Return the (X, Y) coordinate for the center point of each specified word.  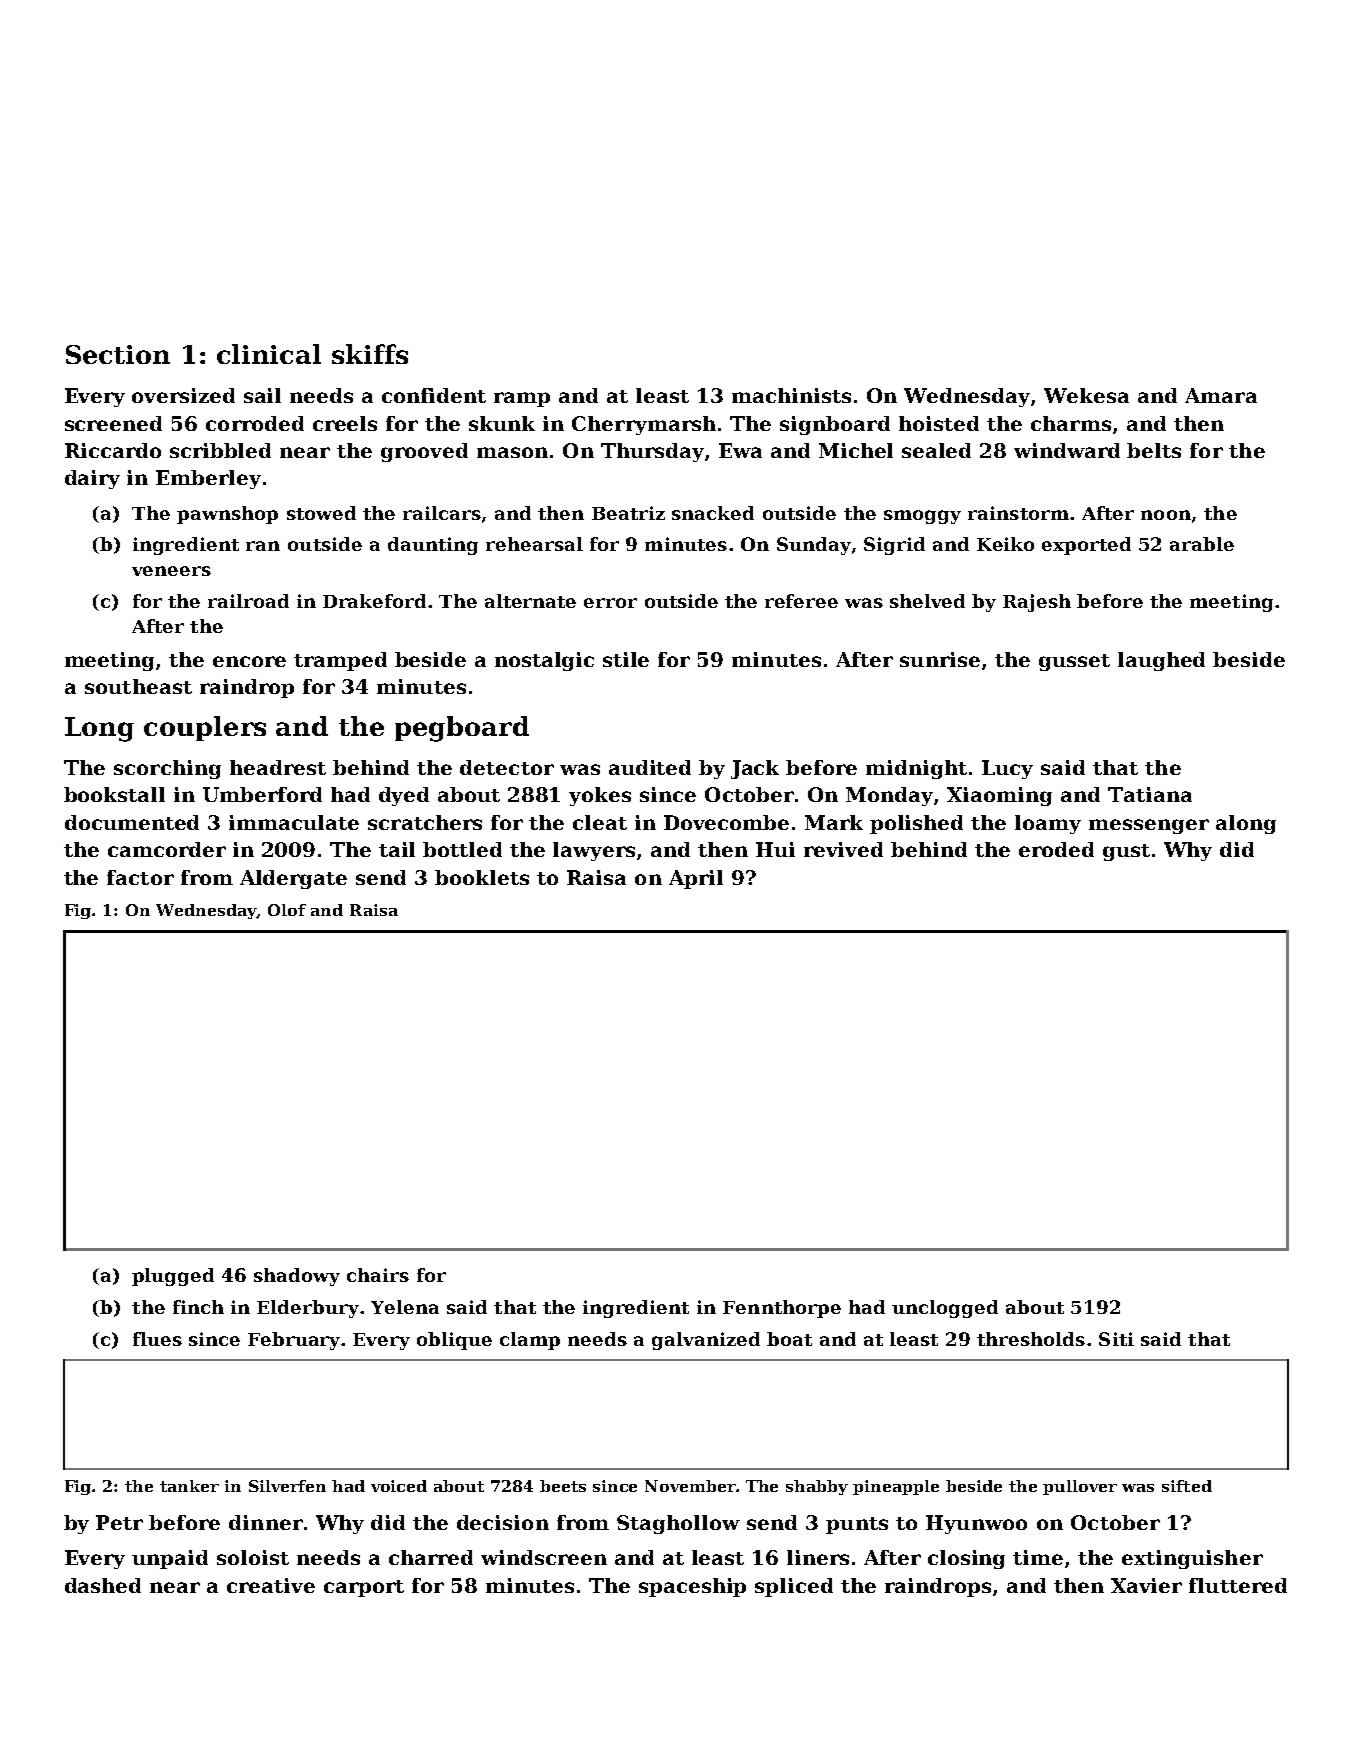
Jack (755, 769)
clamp (530, 1341)
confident (434, 395)
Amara (1221, 395)
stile (626, 659)
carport (364, 1588)
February (295, 1341)
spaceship (692, 1587)
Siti (1116, 1339)
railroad (248, 601)
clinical (269, 354)
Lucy (1007, 769)
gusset (1074, 662)
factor (140, 877)
